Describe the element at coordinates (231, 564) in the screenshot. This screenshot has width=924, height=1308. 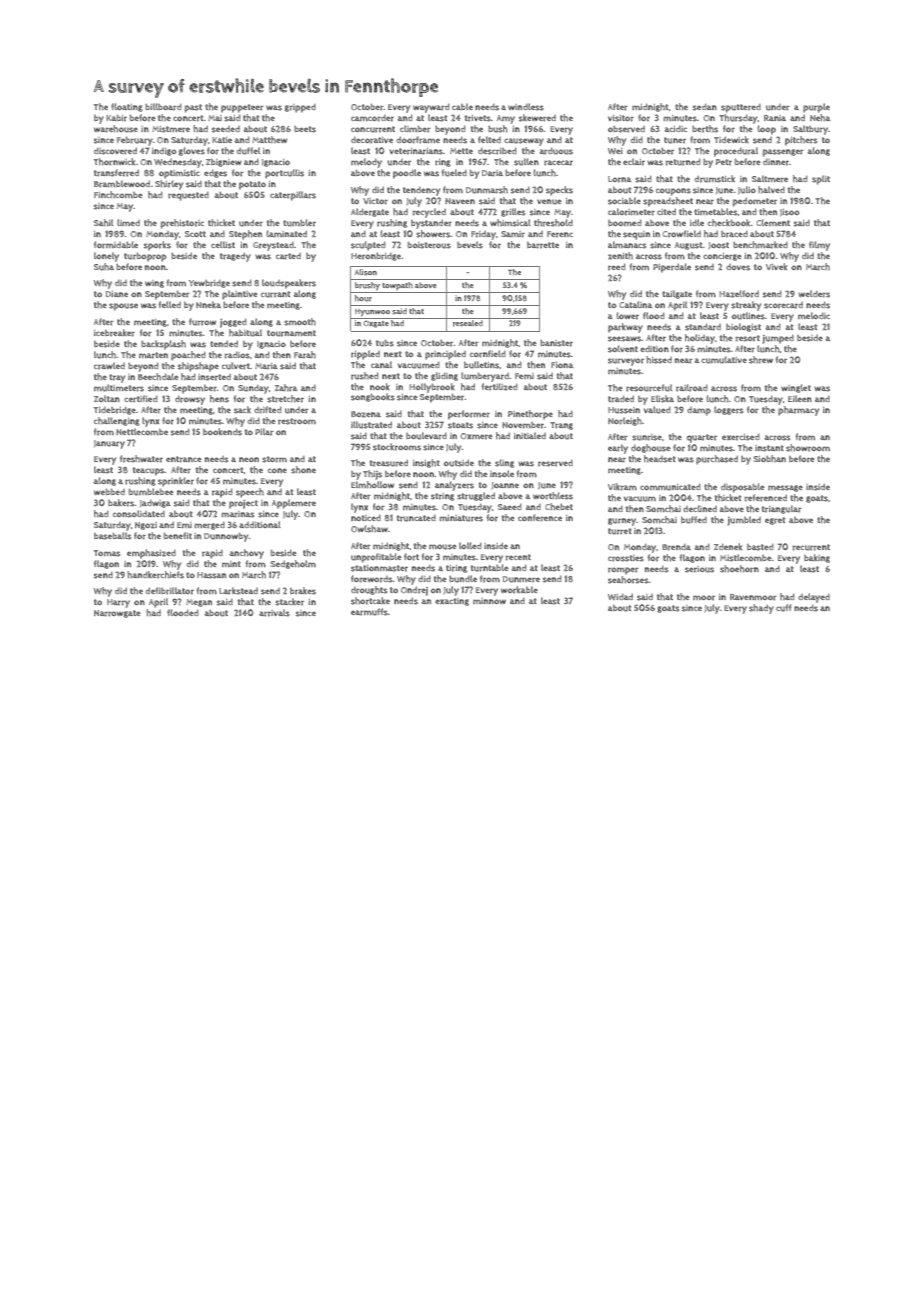
I see `mint` at that location.
